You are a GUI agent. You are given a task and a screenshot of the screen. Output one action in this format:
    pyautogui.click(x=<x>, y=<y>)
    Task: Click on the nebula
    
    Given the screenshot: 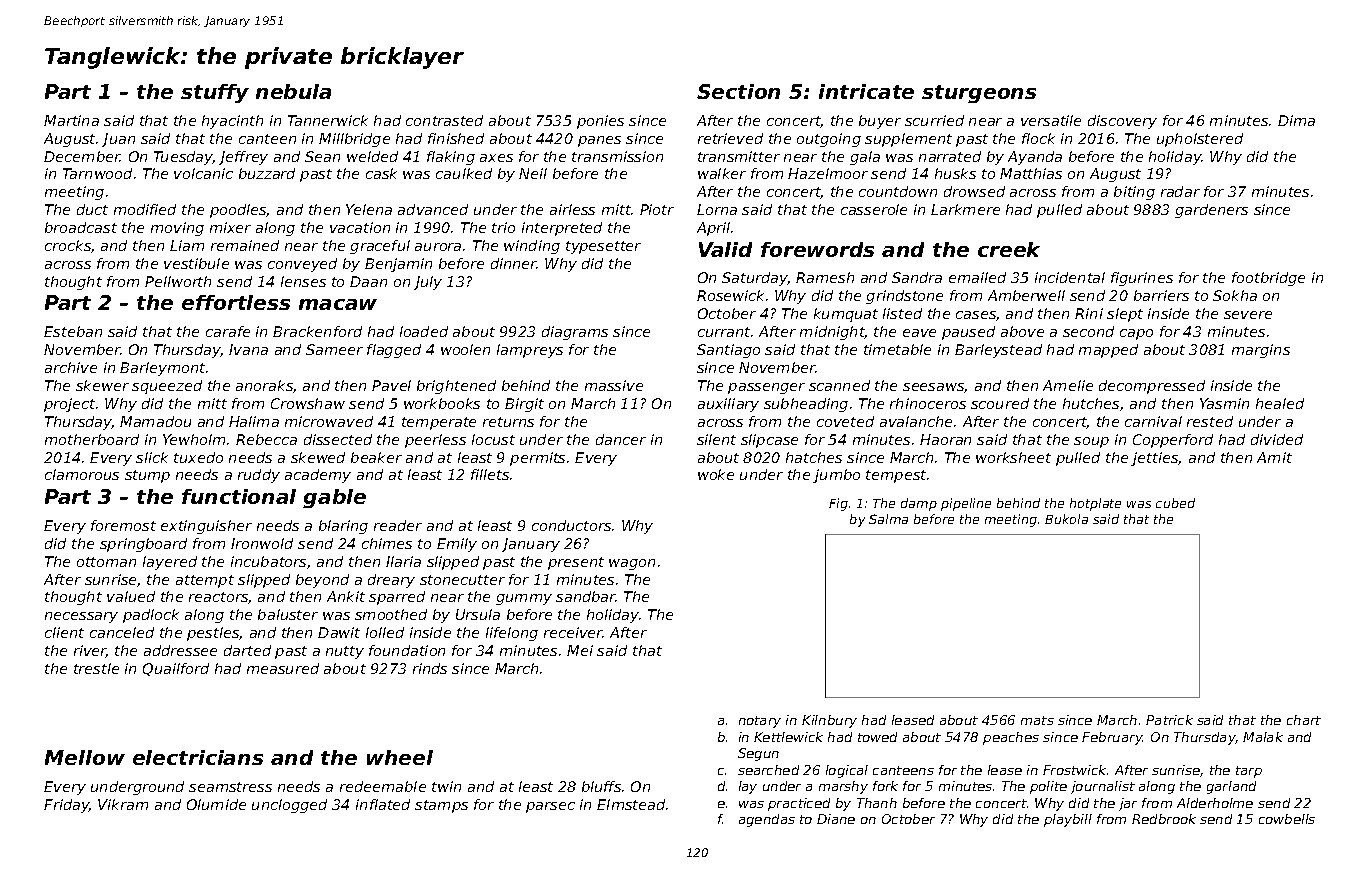 What is the action you would take?
    pyautogui.click(x=293, y=91)
